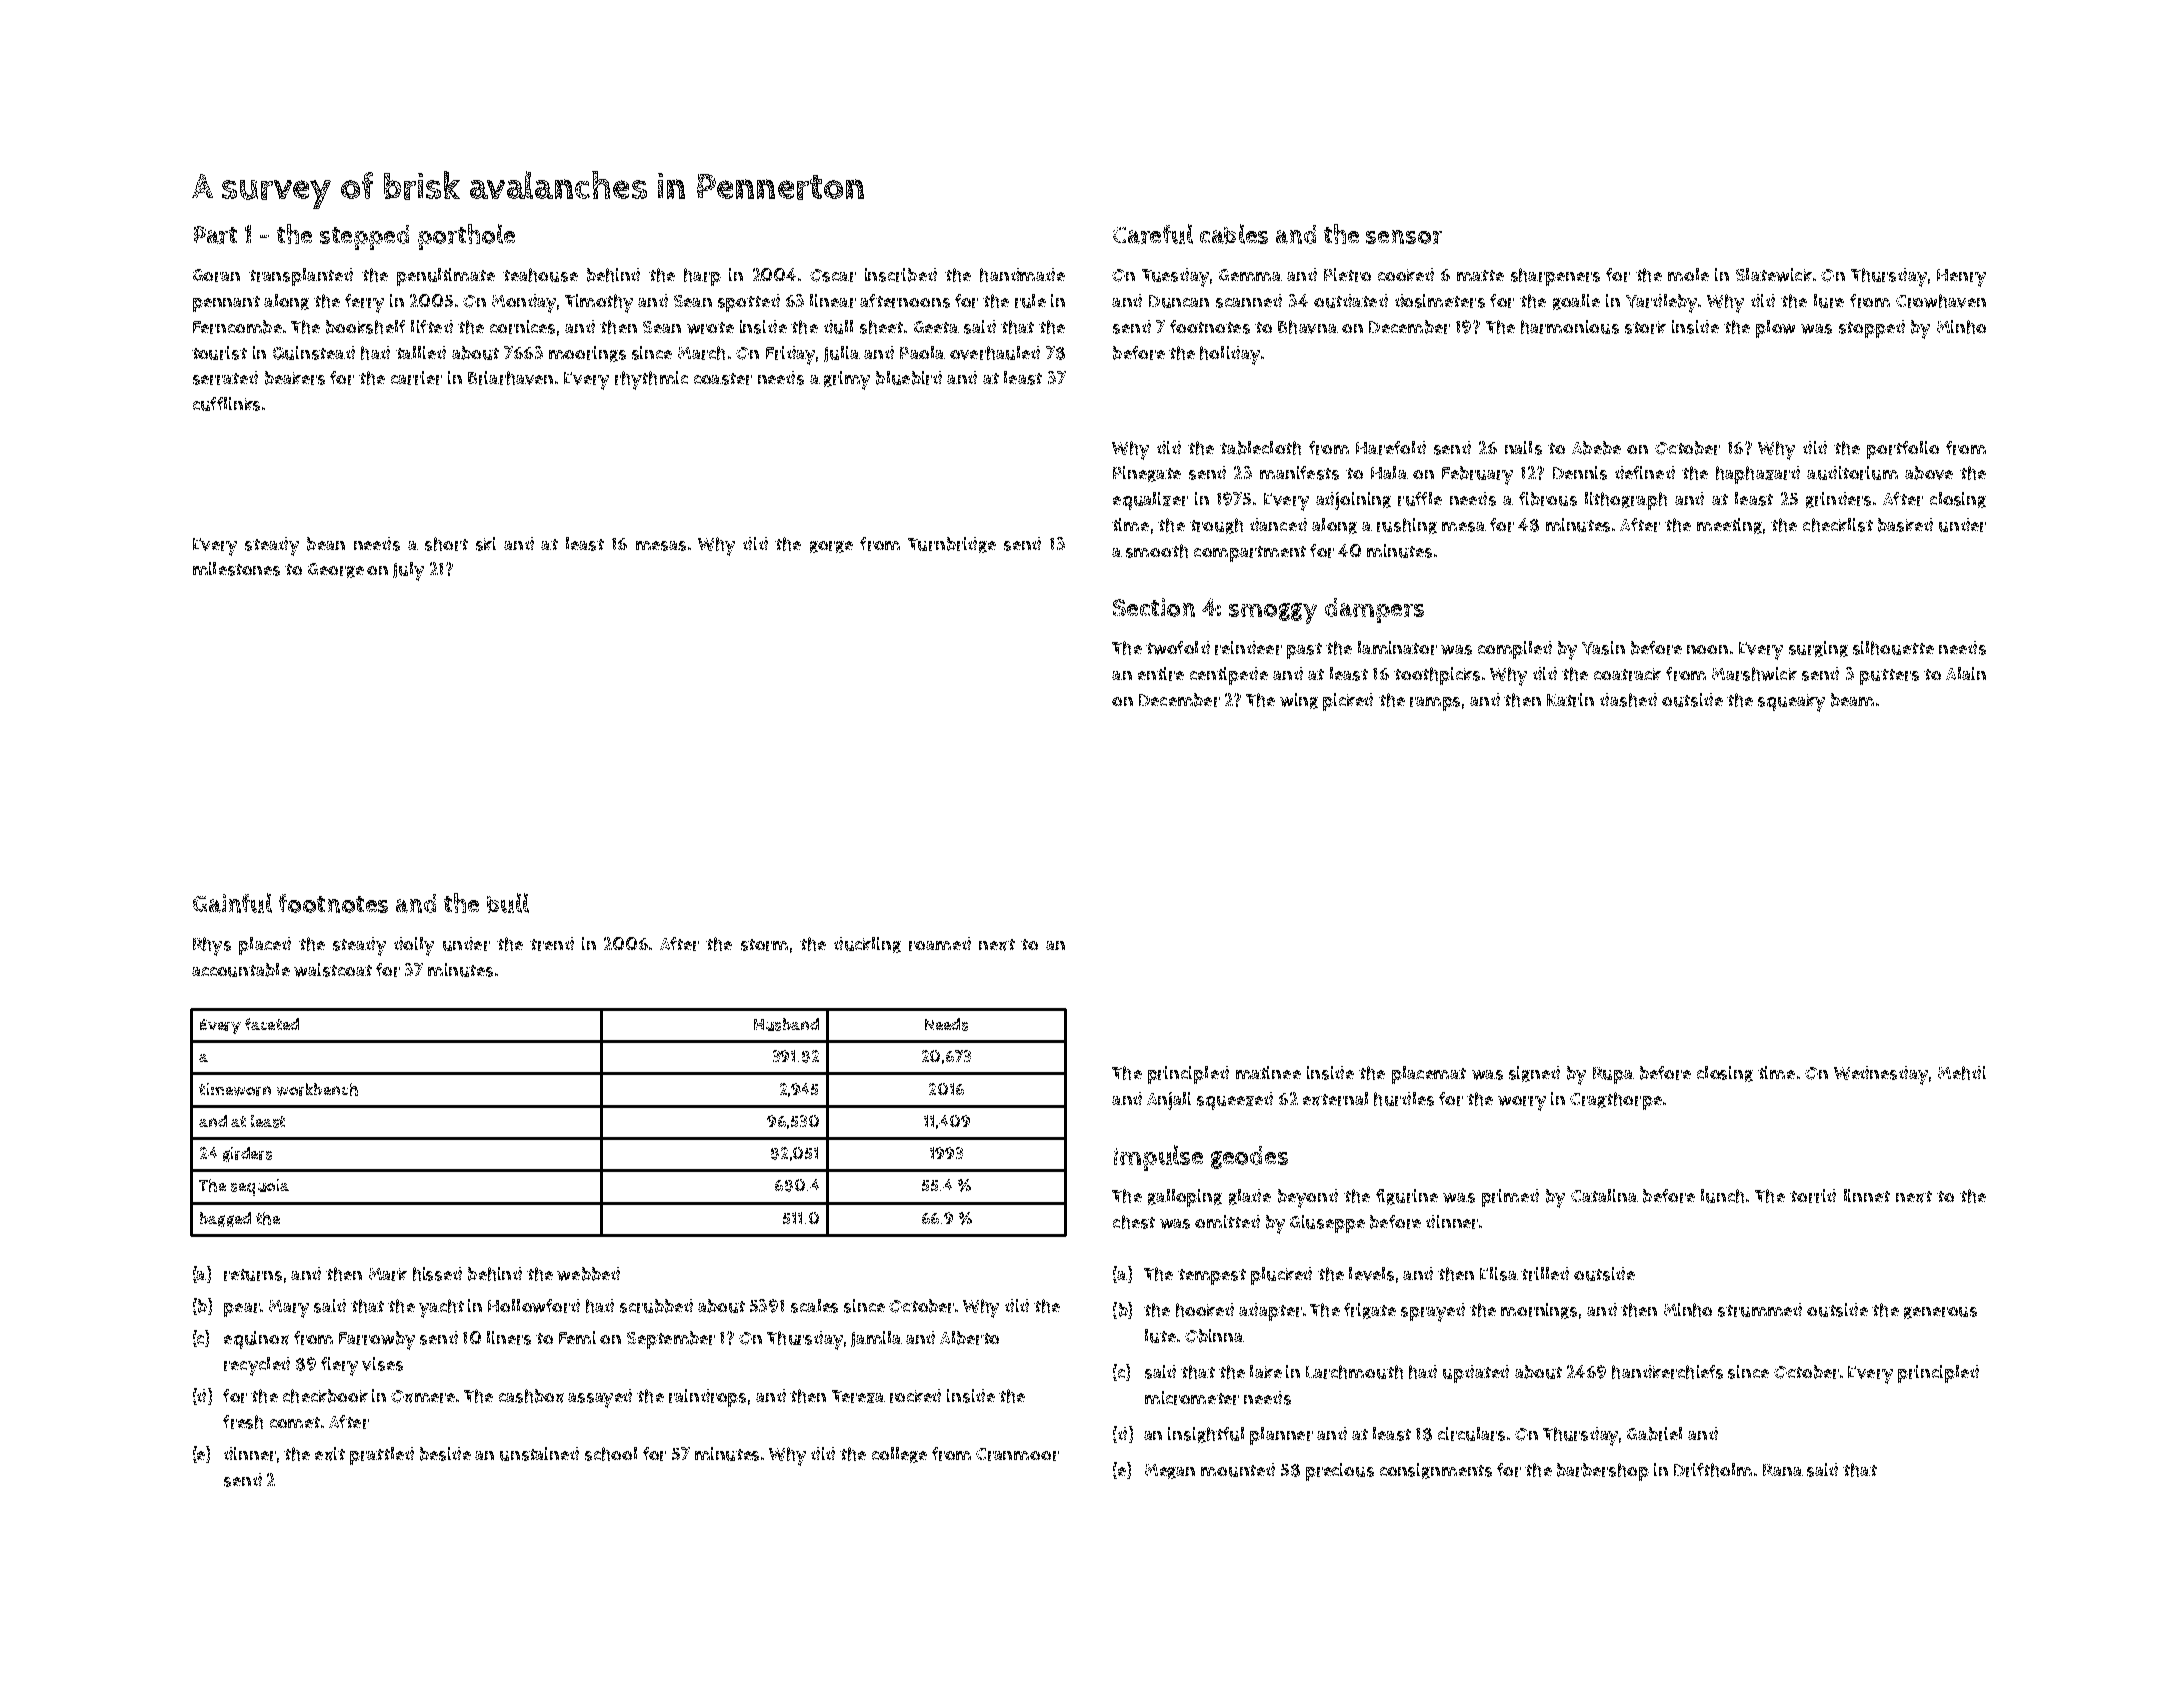 The width and height of the page is (2178, 1683). What do you see at coordinates (1234, 234) in the page?
I see `cables` at bounding box center [1234, 234].
